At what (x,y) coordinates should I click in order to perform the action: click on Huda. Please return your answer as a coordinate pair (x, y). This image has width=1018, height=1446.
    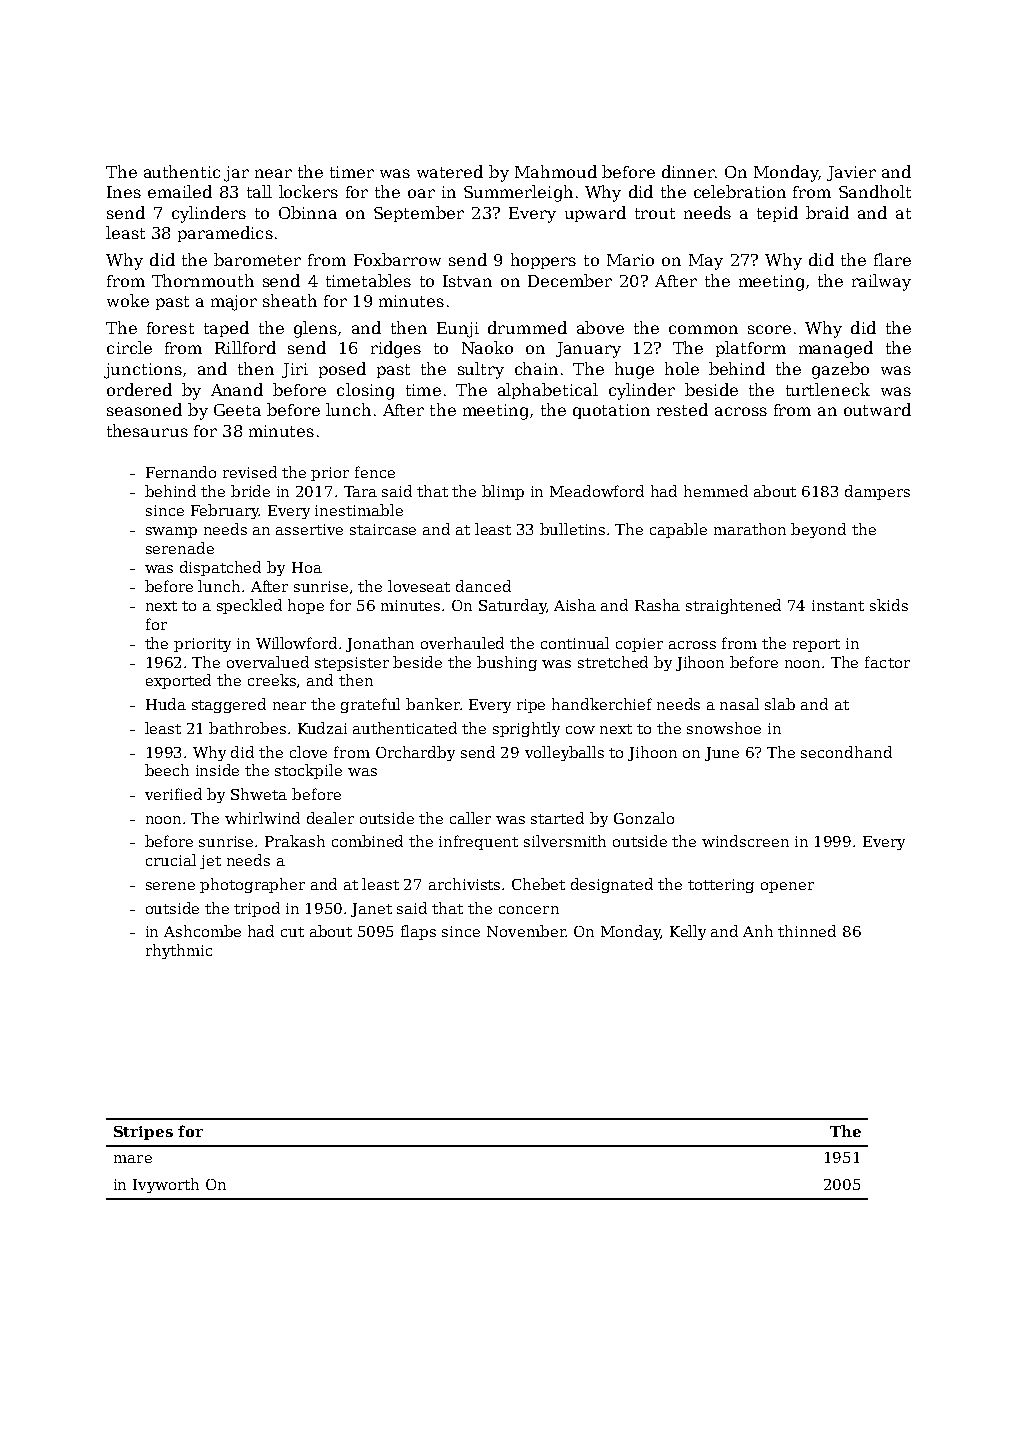
    Looking at the image, I should click on (166, 704).
